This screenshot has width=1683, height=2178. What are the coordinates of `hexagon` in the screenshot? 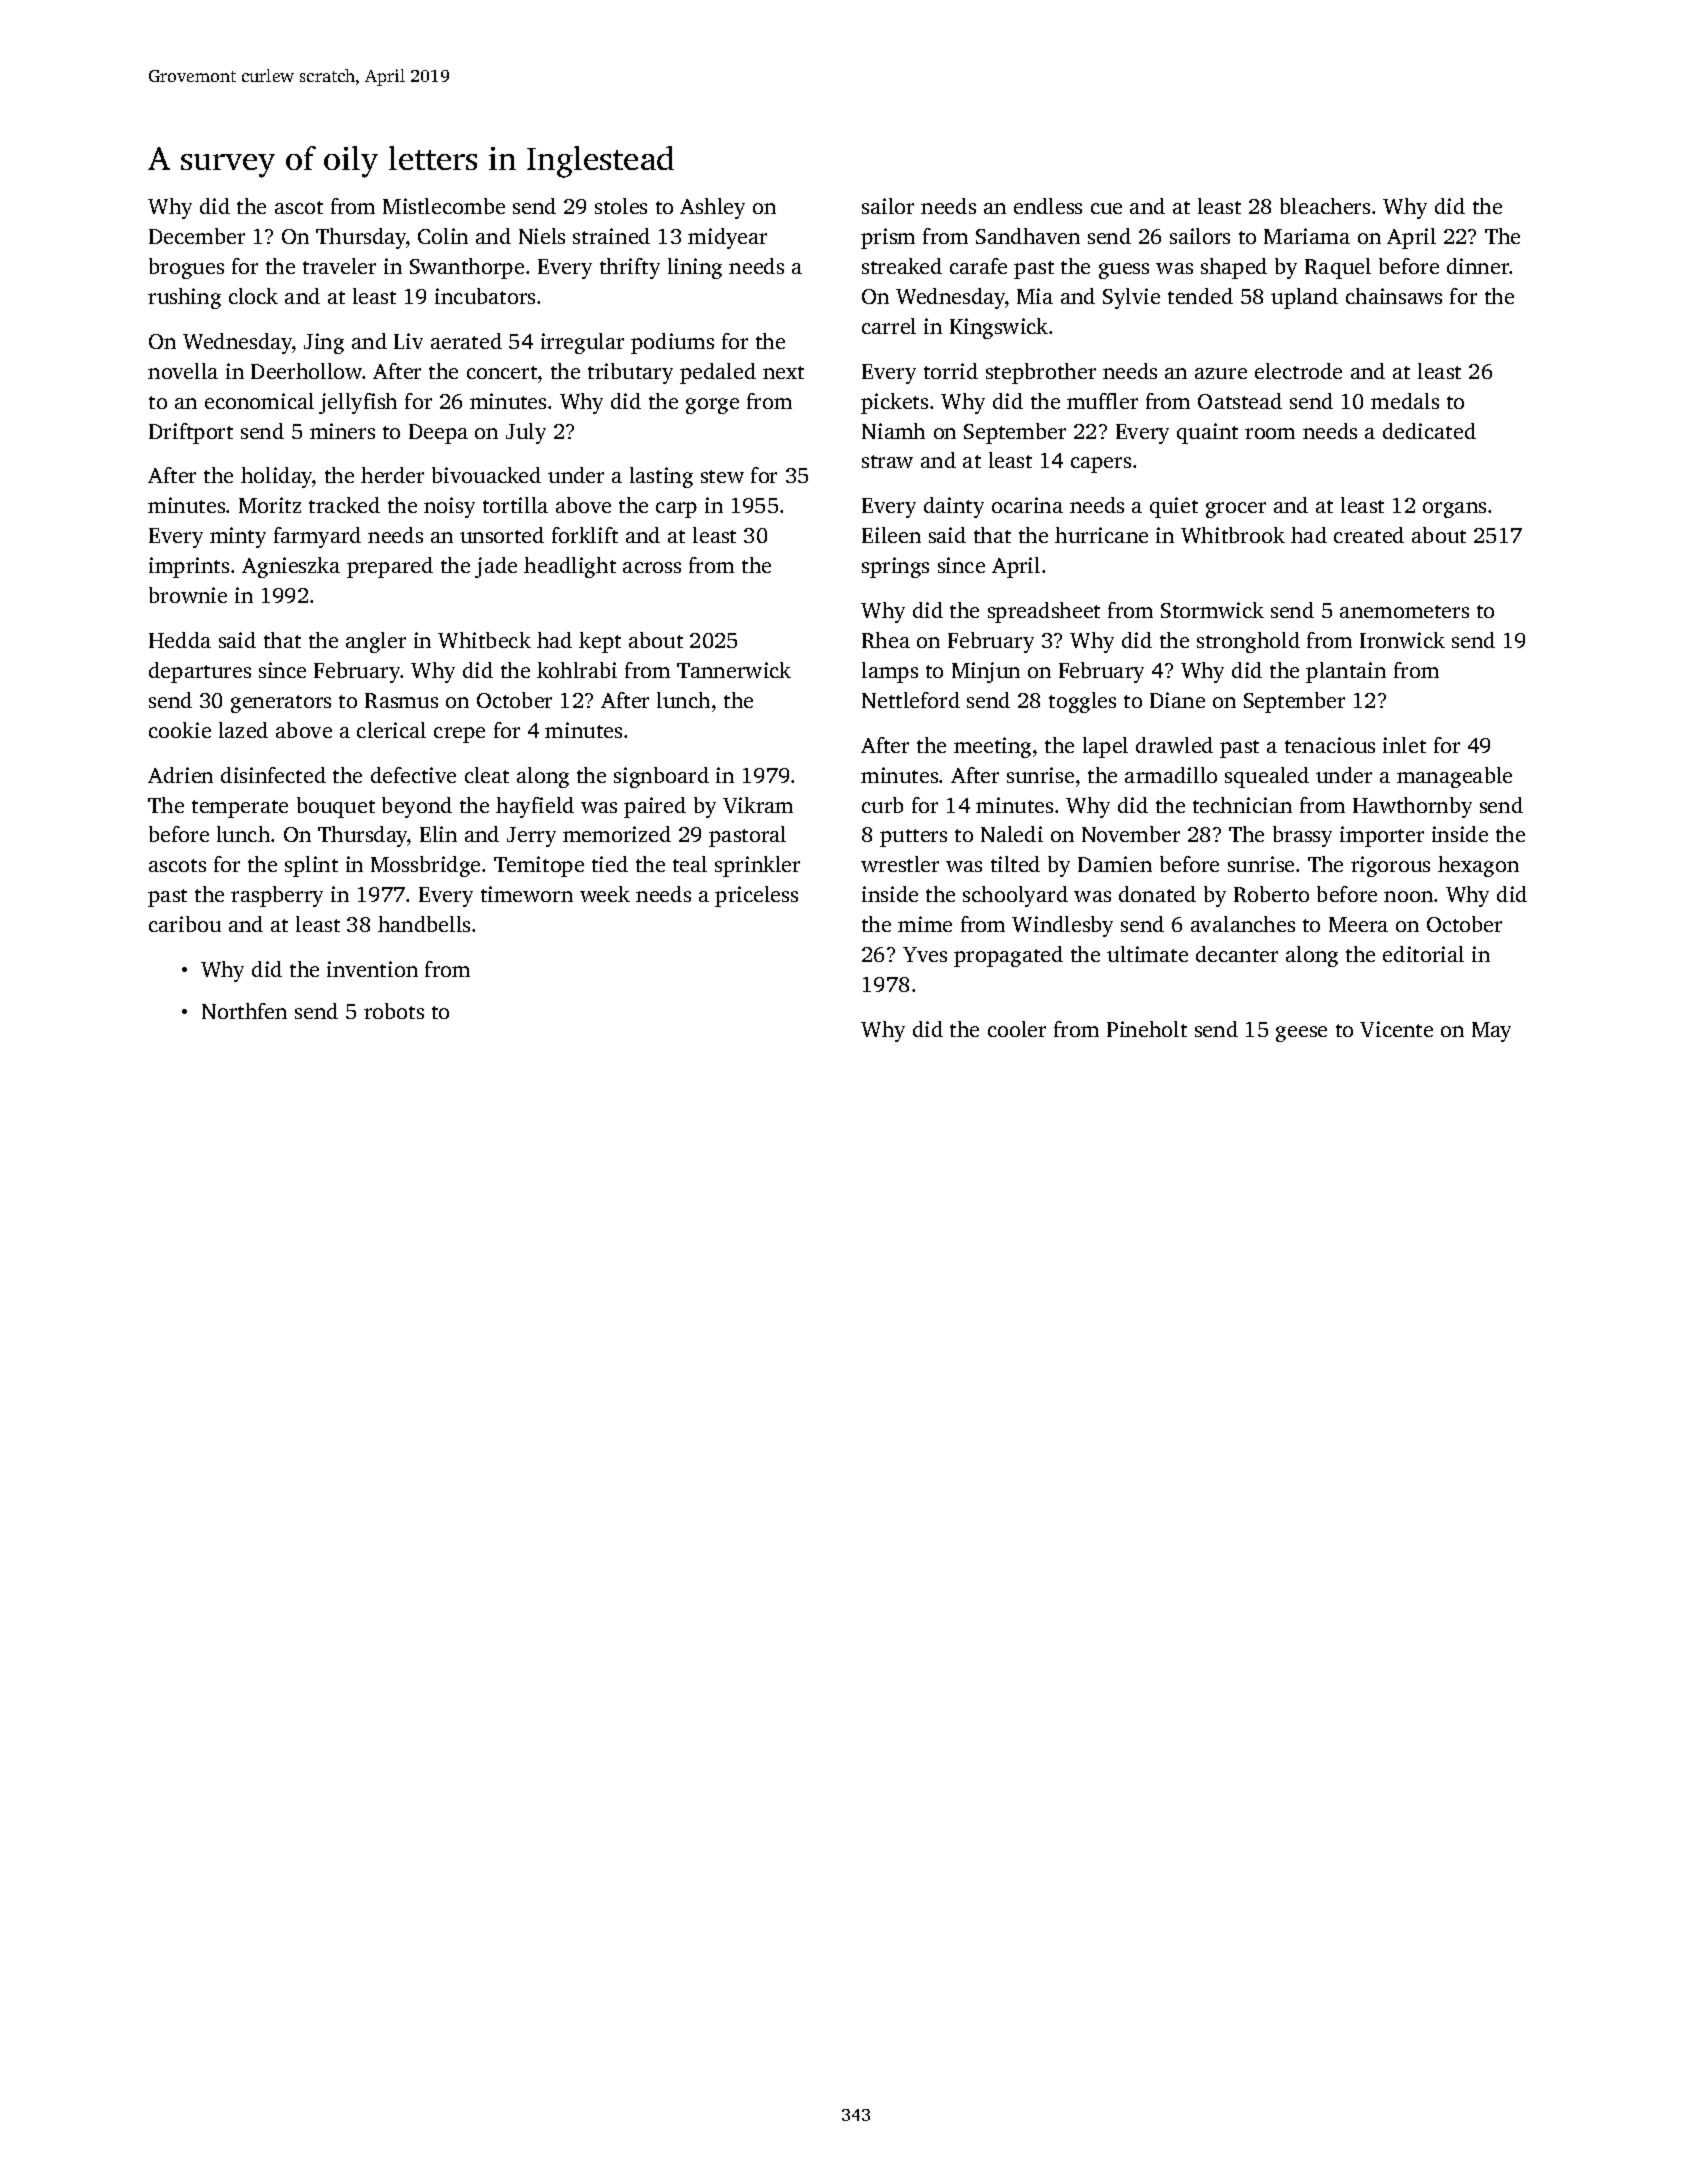 It's located at (1478, 866).
